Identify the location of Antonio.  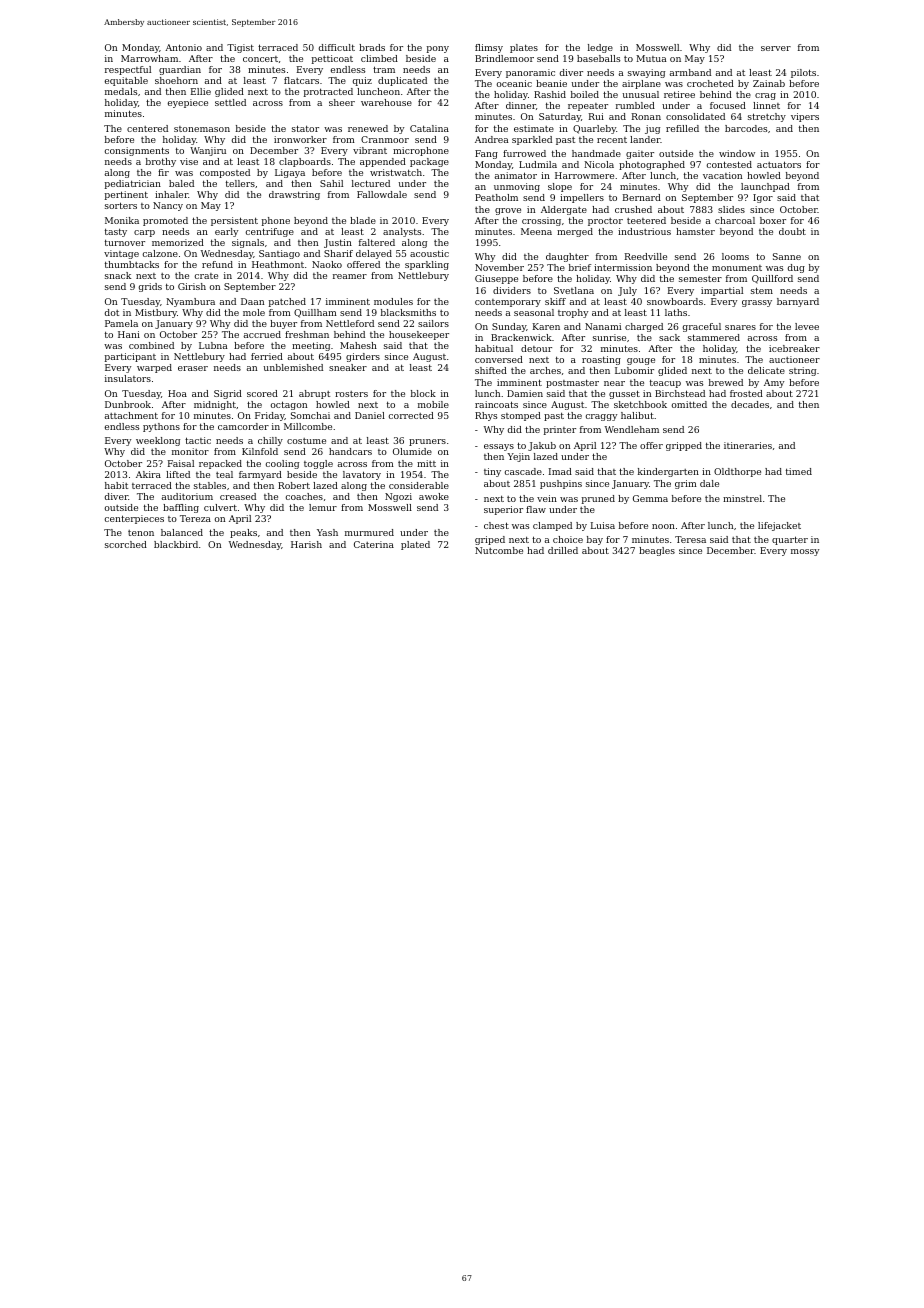
(183, 47).
